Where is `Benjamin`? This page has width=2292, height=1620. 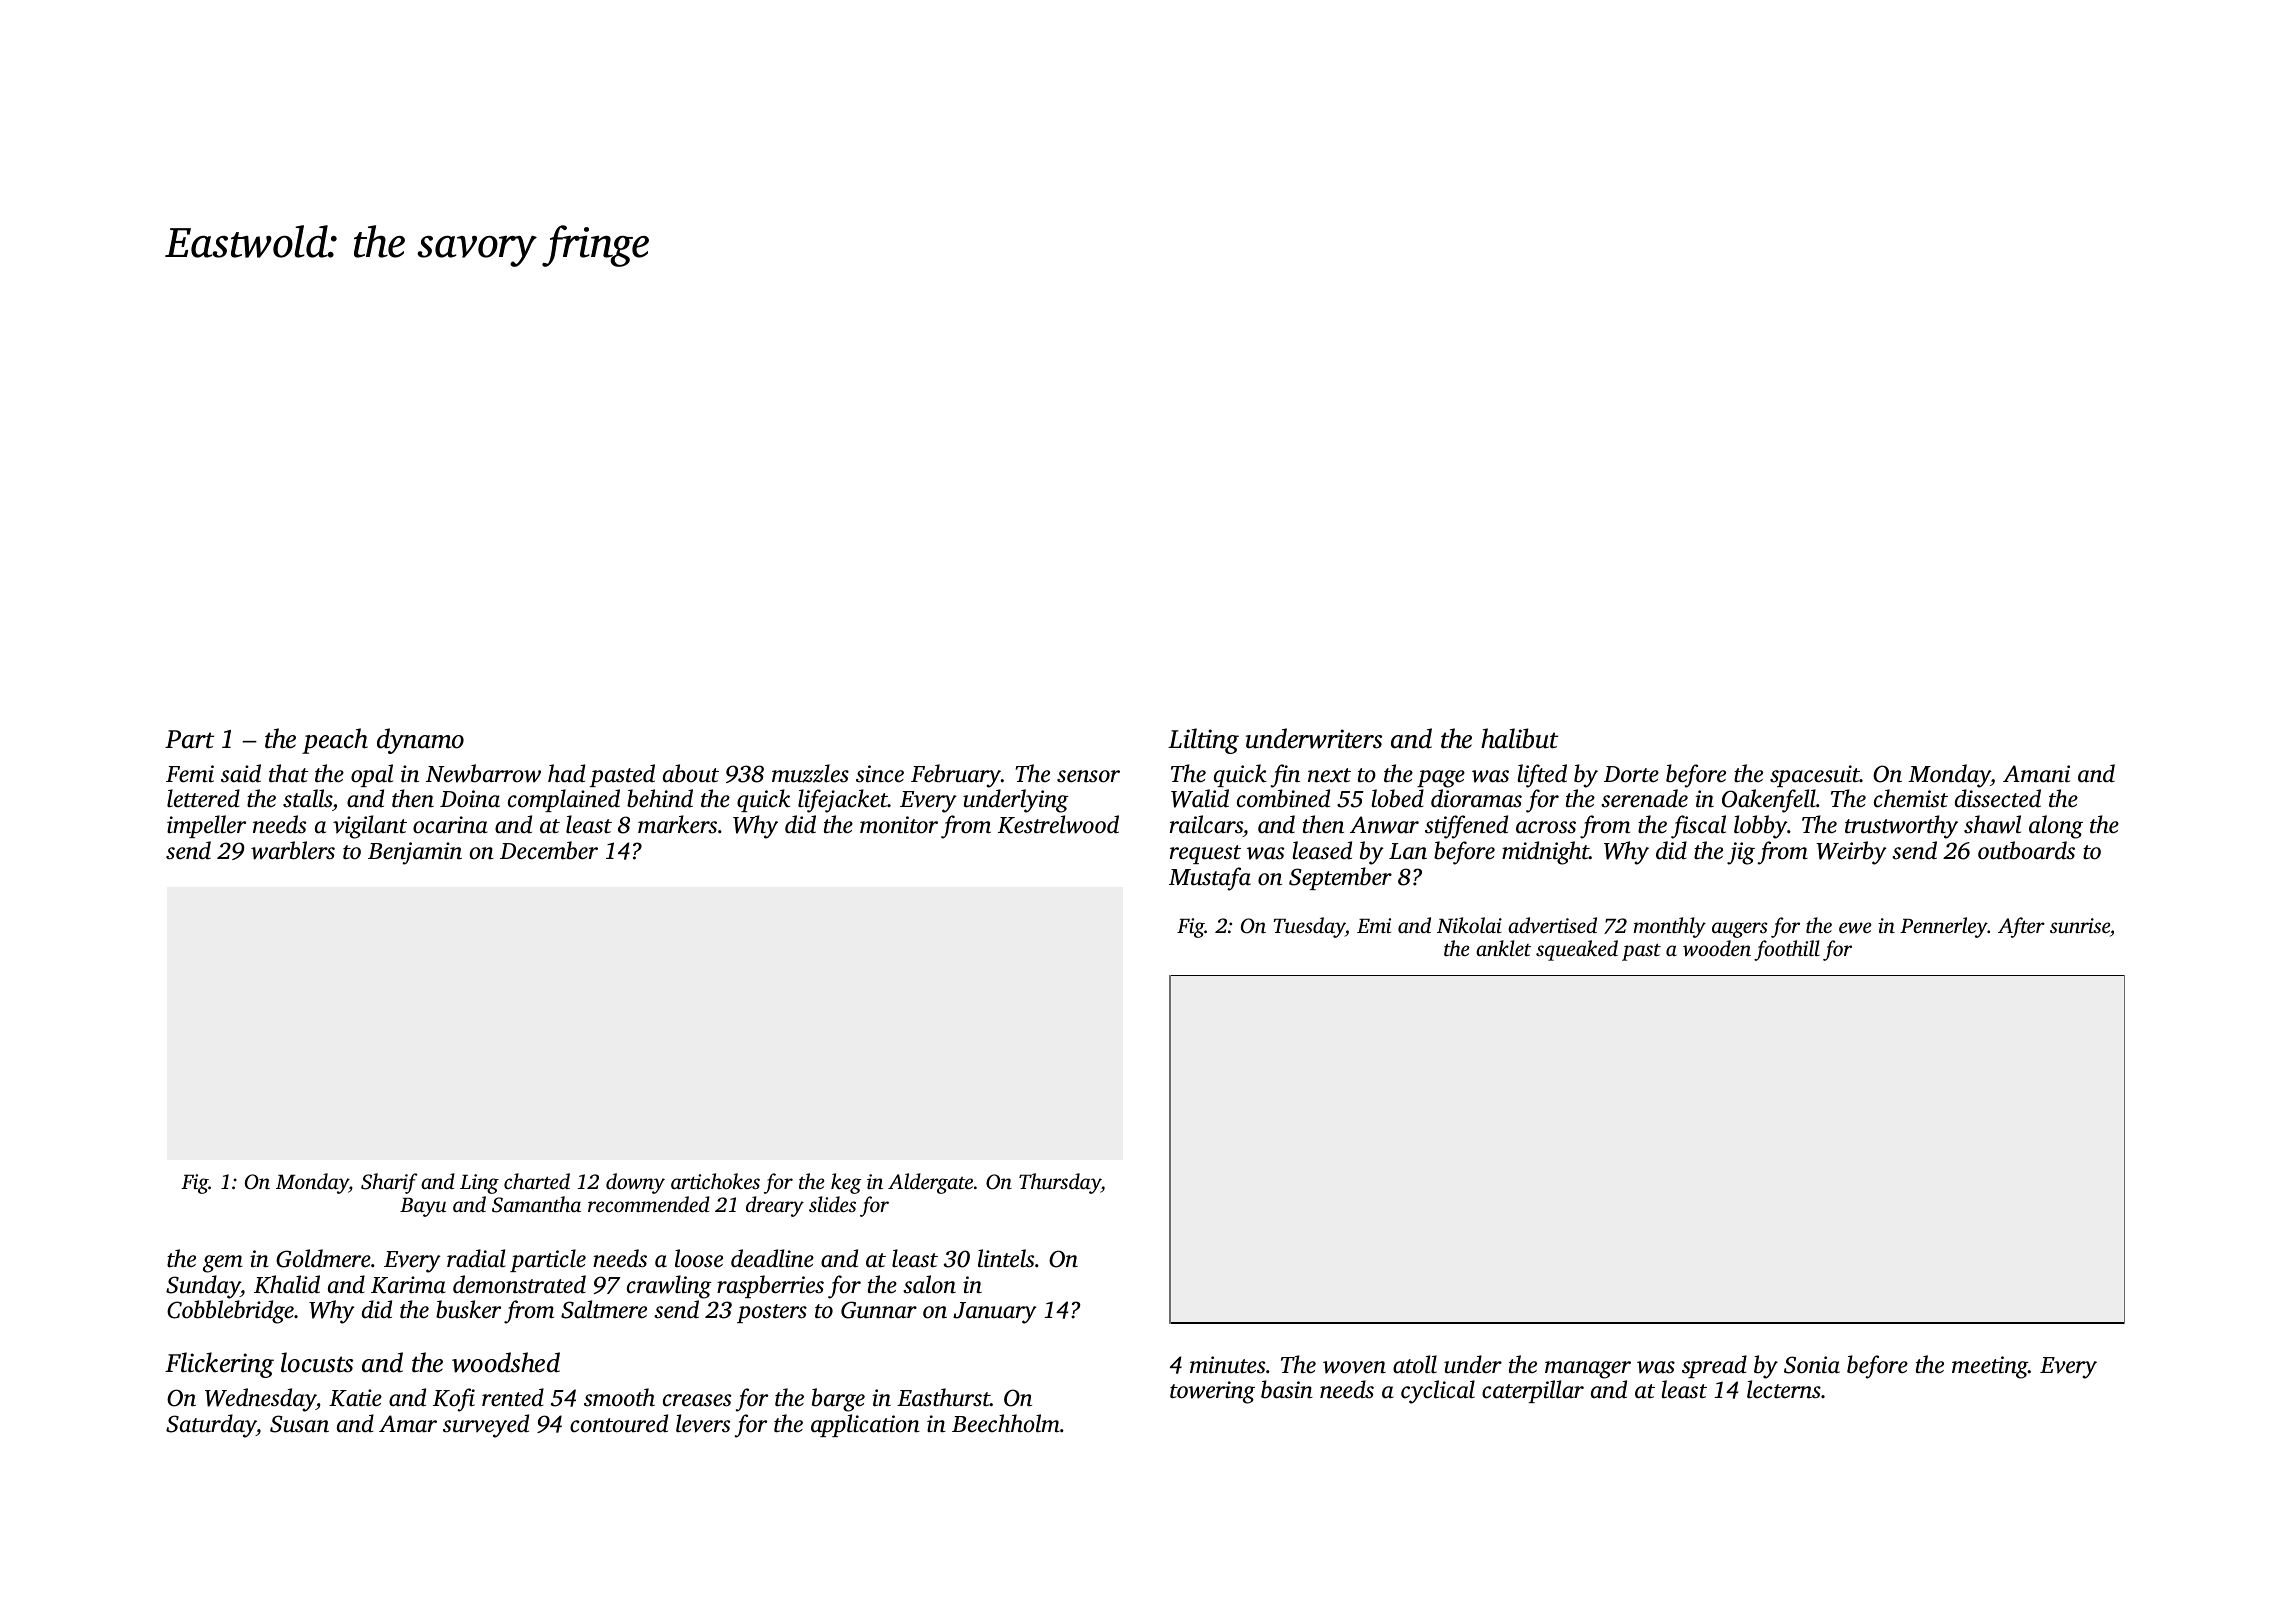
Benjamin is located at coordinates (415, 853).
